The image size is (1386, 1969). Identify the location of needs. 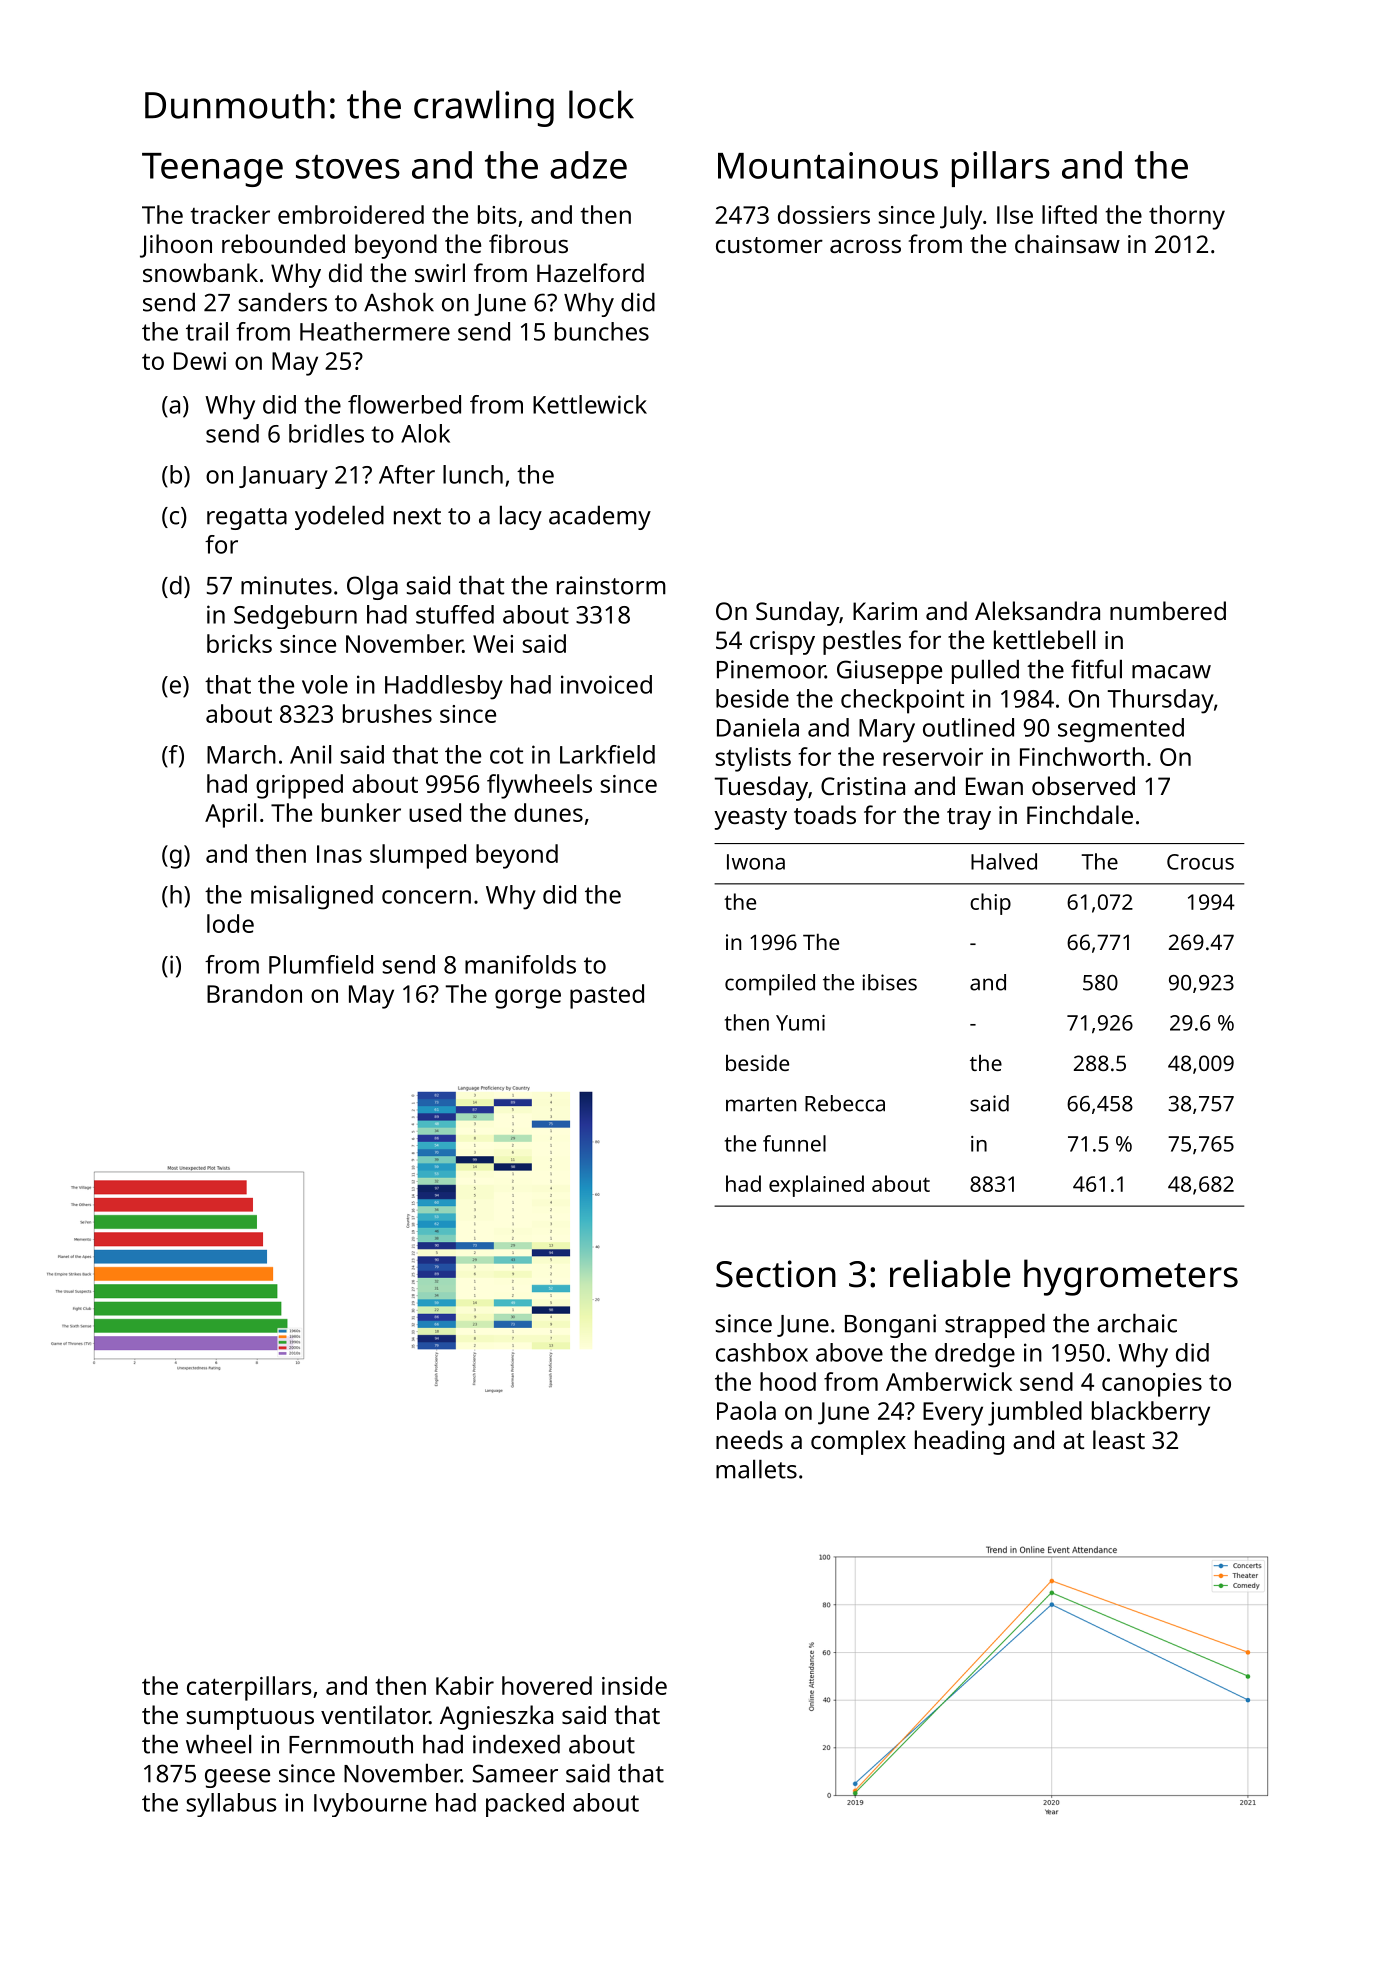
(749, 1439).
